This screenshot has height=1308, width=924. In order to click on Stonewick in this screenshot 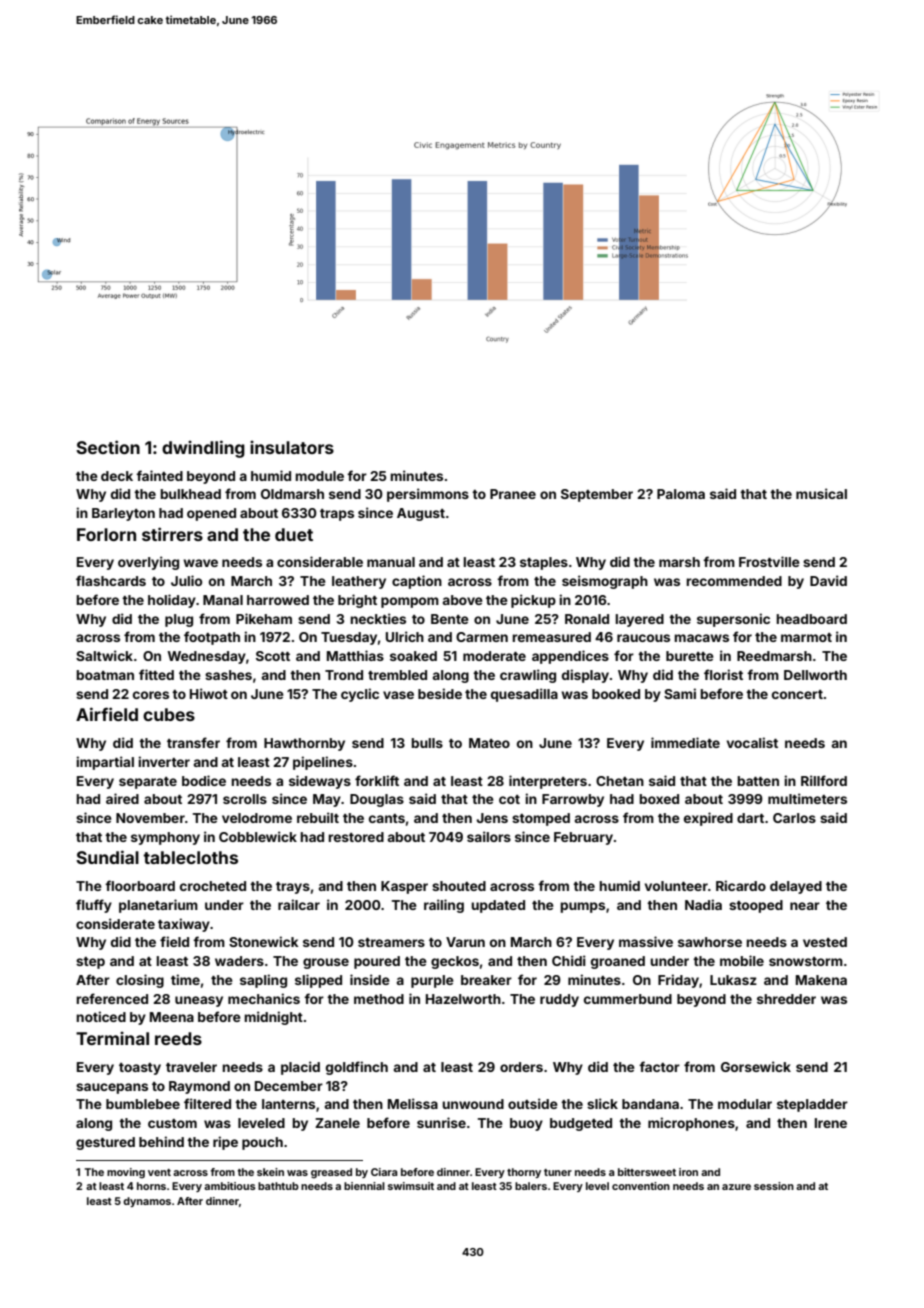, I will do `click(264, 941)`.
